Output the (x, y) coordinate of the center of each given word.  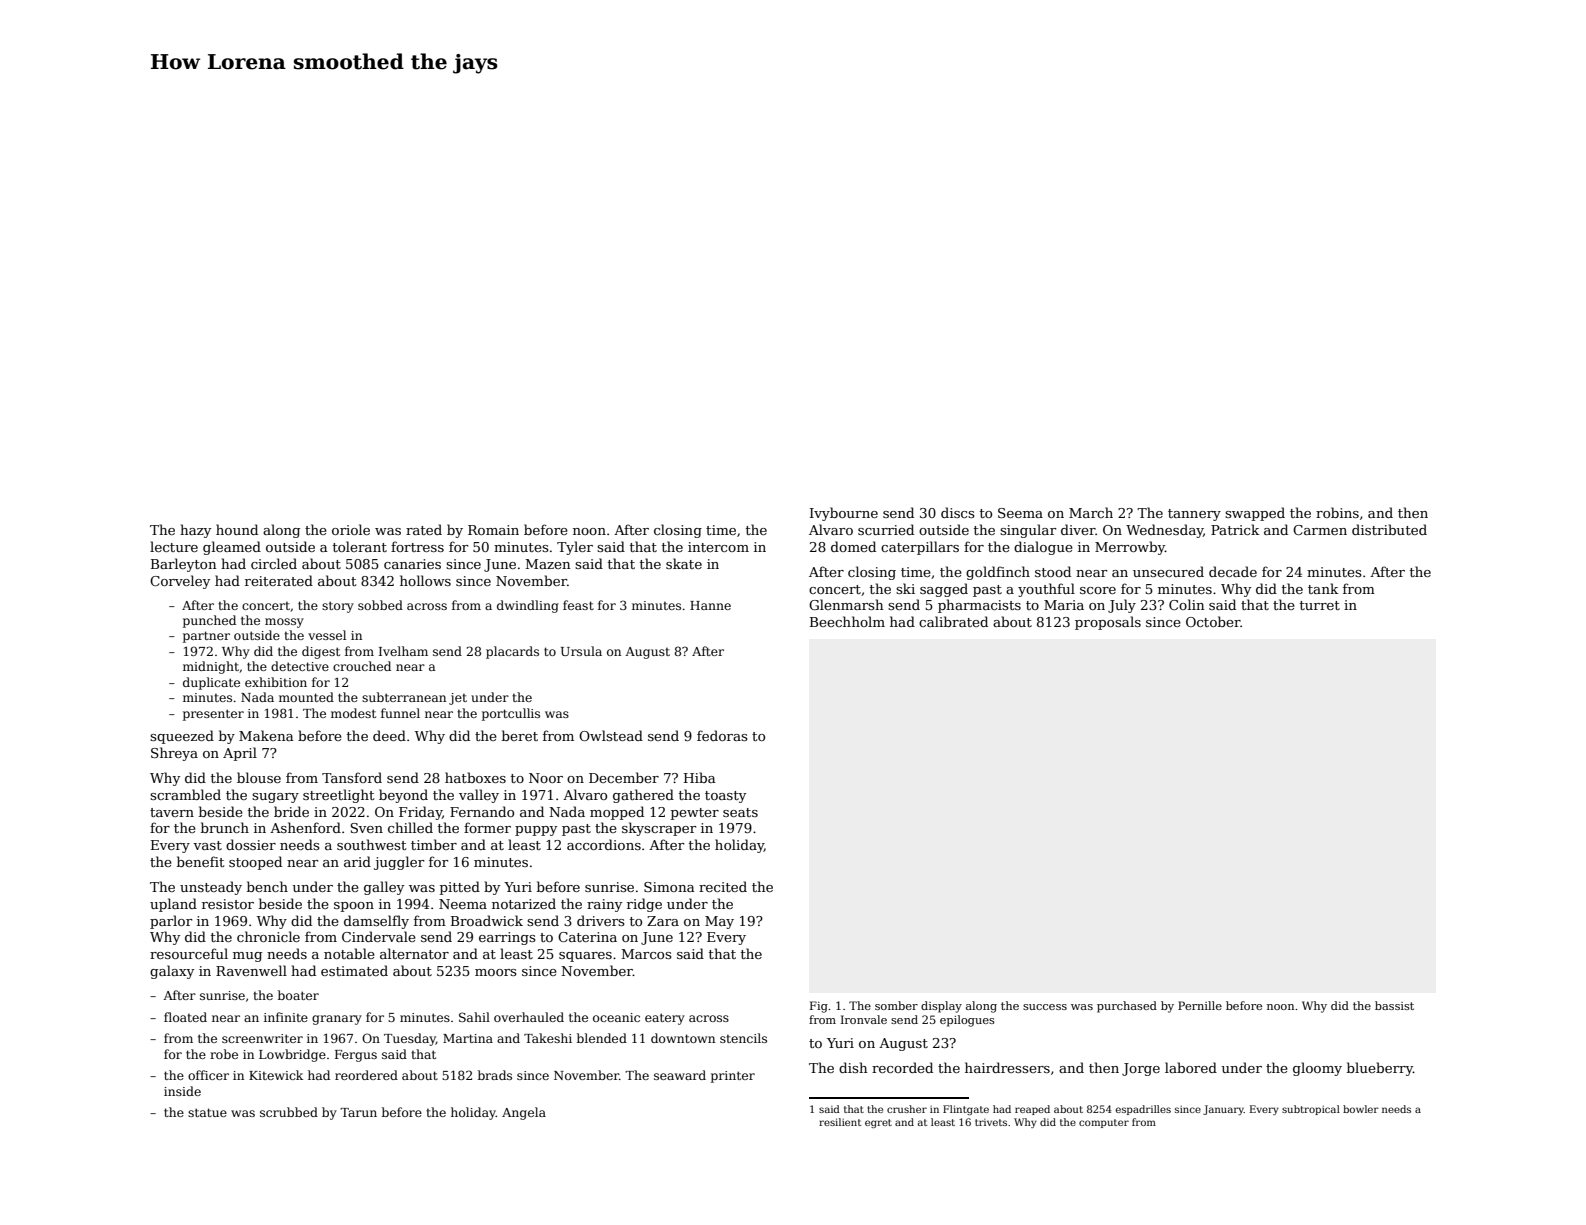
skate (684, 563)
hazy (195, 531)
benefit (200, 861)
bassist (1394, 1005)
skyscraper (659, 829)
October (1213, 621)
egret (878, 1123)
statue (207, 1112)
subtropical (1311, 1110)
